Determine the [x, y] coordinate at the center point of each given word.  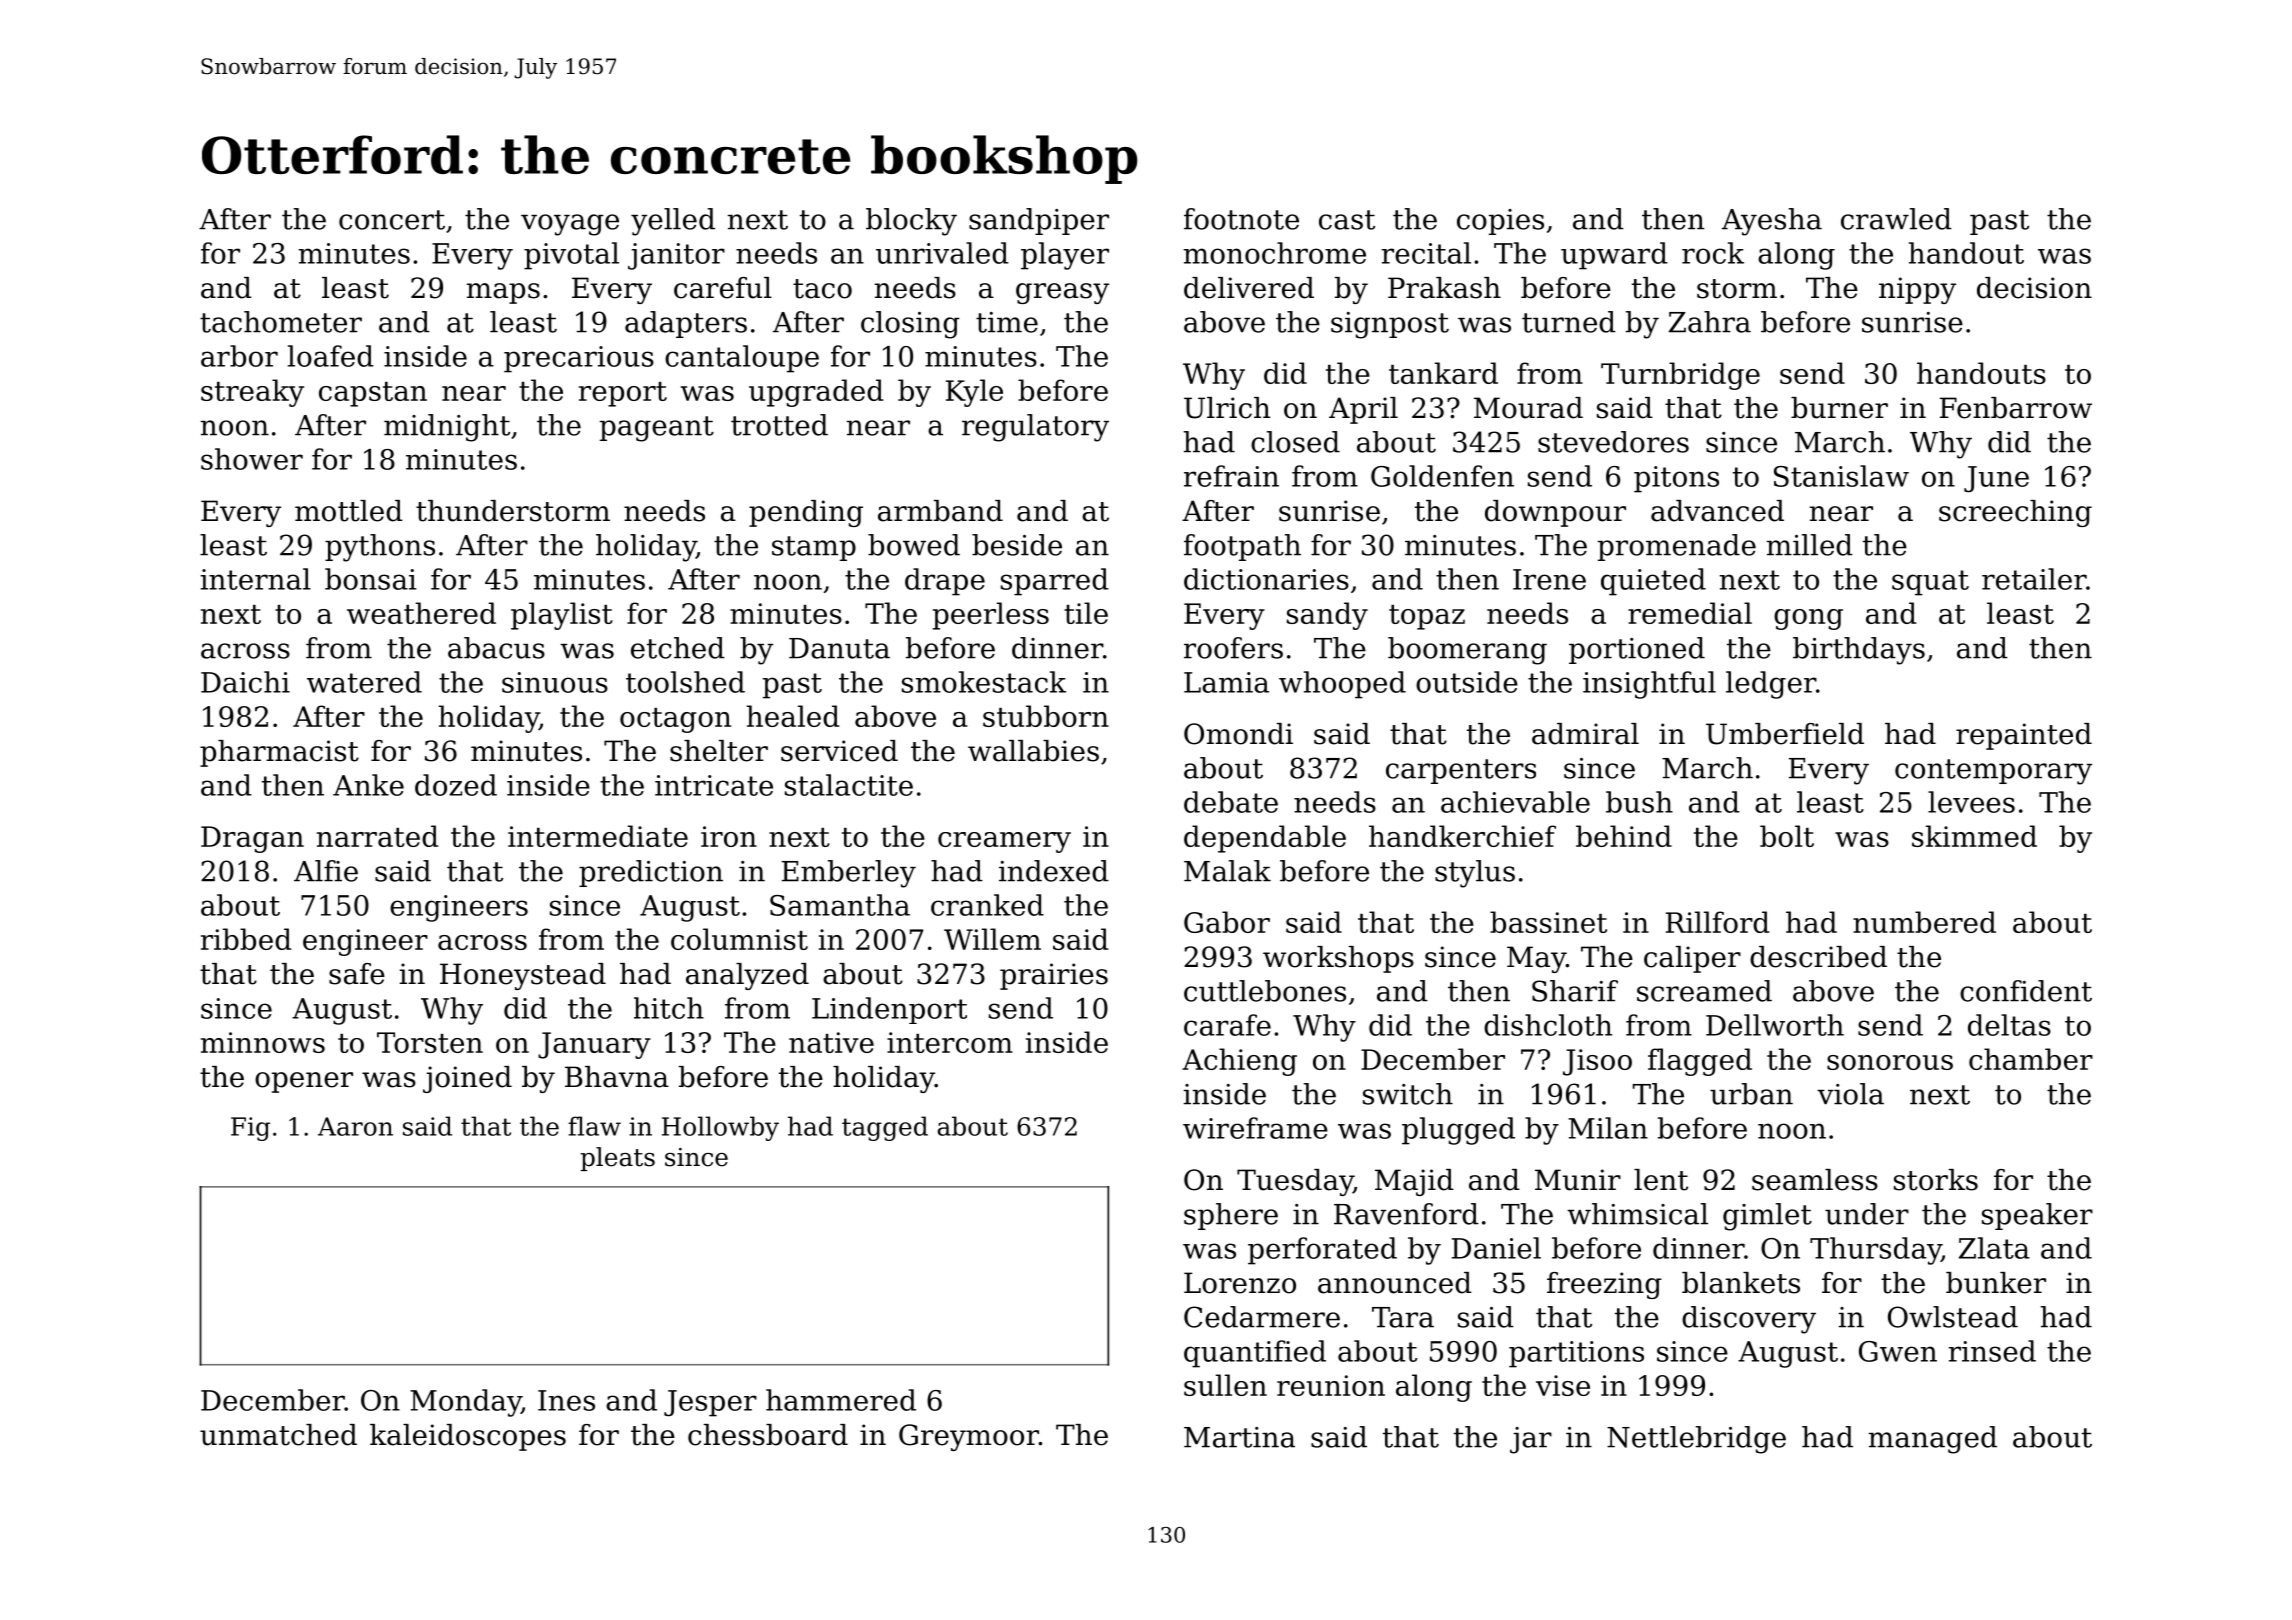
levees [1971, 802]
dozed [456, 785]
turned [1569, 322]
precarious [579, 359]
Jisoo [1597, 1062]
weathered [421, 613]
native [831, 1042]
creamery [1004, 842]
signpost [1390, 325]
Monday [465, 1403]
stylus [1475, 874]
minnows [263, 1042]
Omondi [1238, 734]
